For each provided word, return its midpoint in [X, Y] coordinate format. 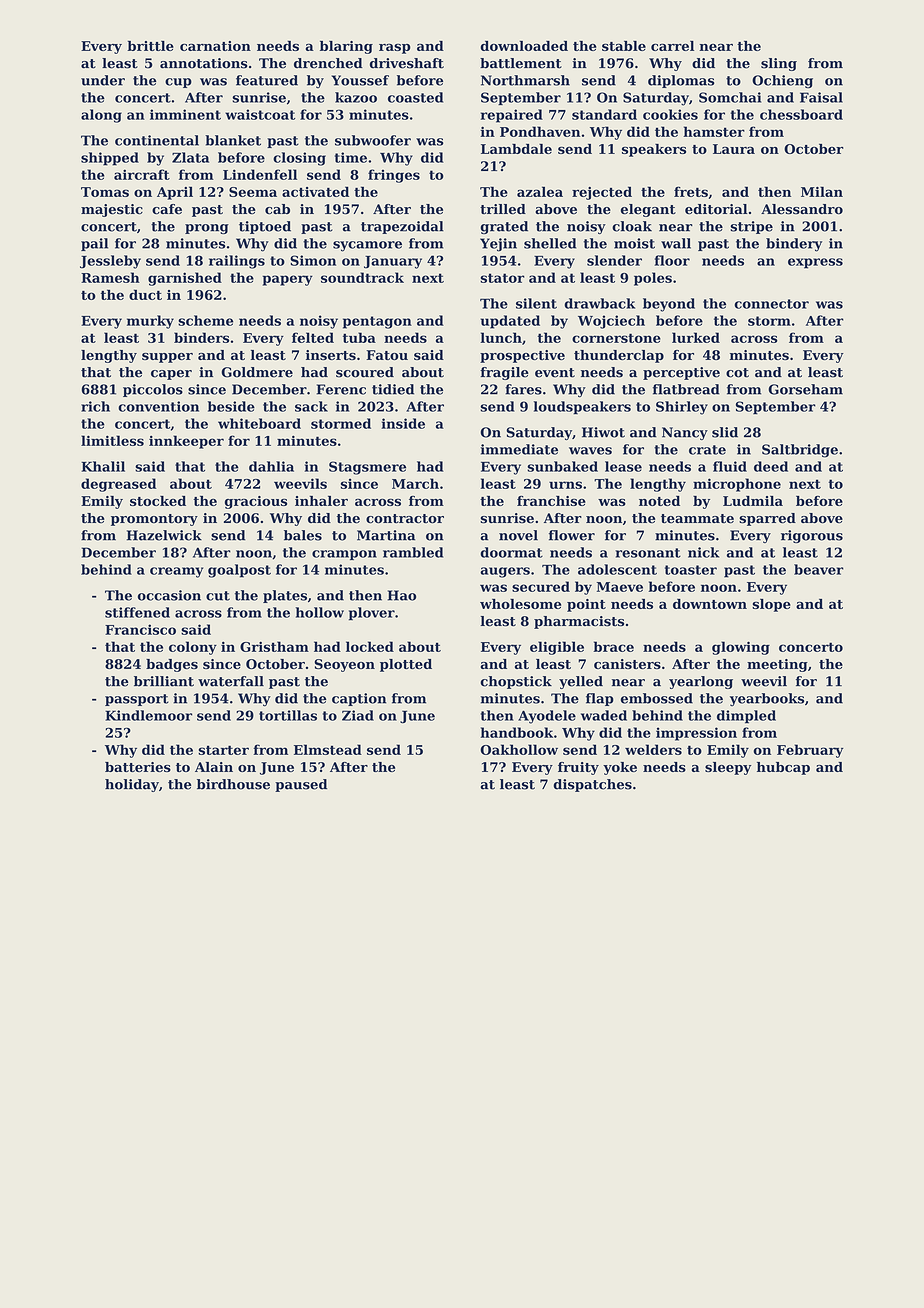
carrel [672, 46]
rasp [395, 48]
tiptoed [265, 227]
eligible [557, 648]
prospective [522, 356]
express [815, 263]
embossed [657, 698]
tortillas [288, 715]
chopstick [516, 682]
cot [737, 373]
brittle [150, 46]
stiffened [137, 612]
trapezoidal [402, 227]
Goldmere [257, 372]
